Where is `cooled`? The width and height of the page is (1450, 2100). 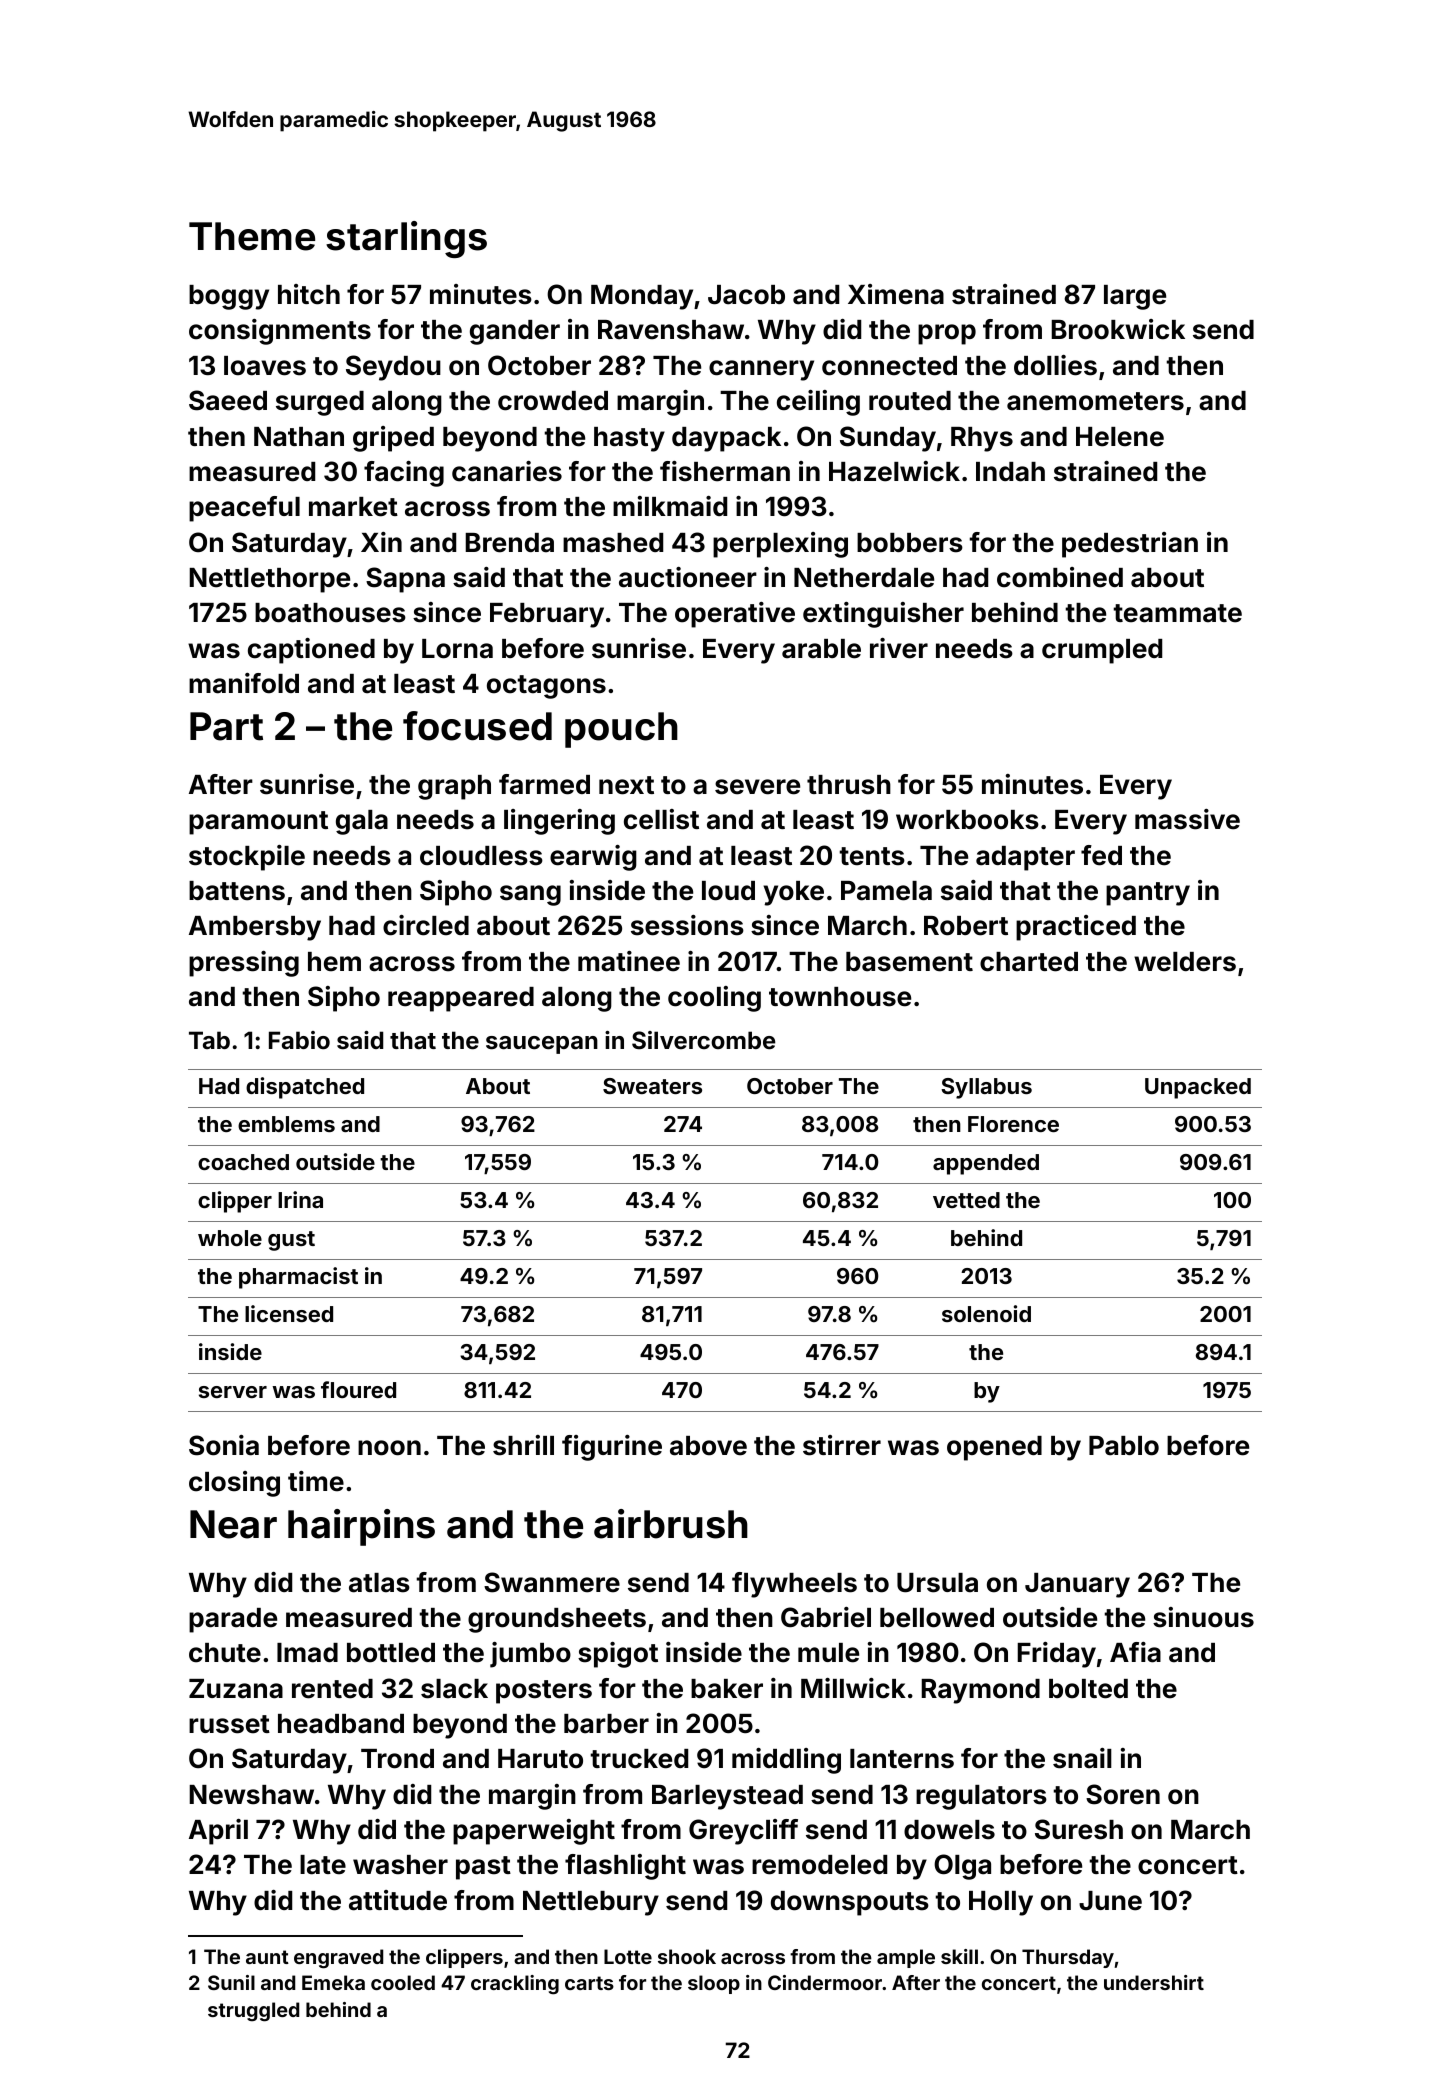 cooled is located at coordinates (403, 1982).
